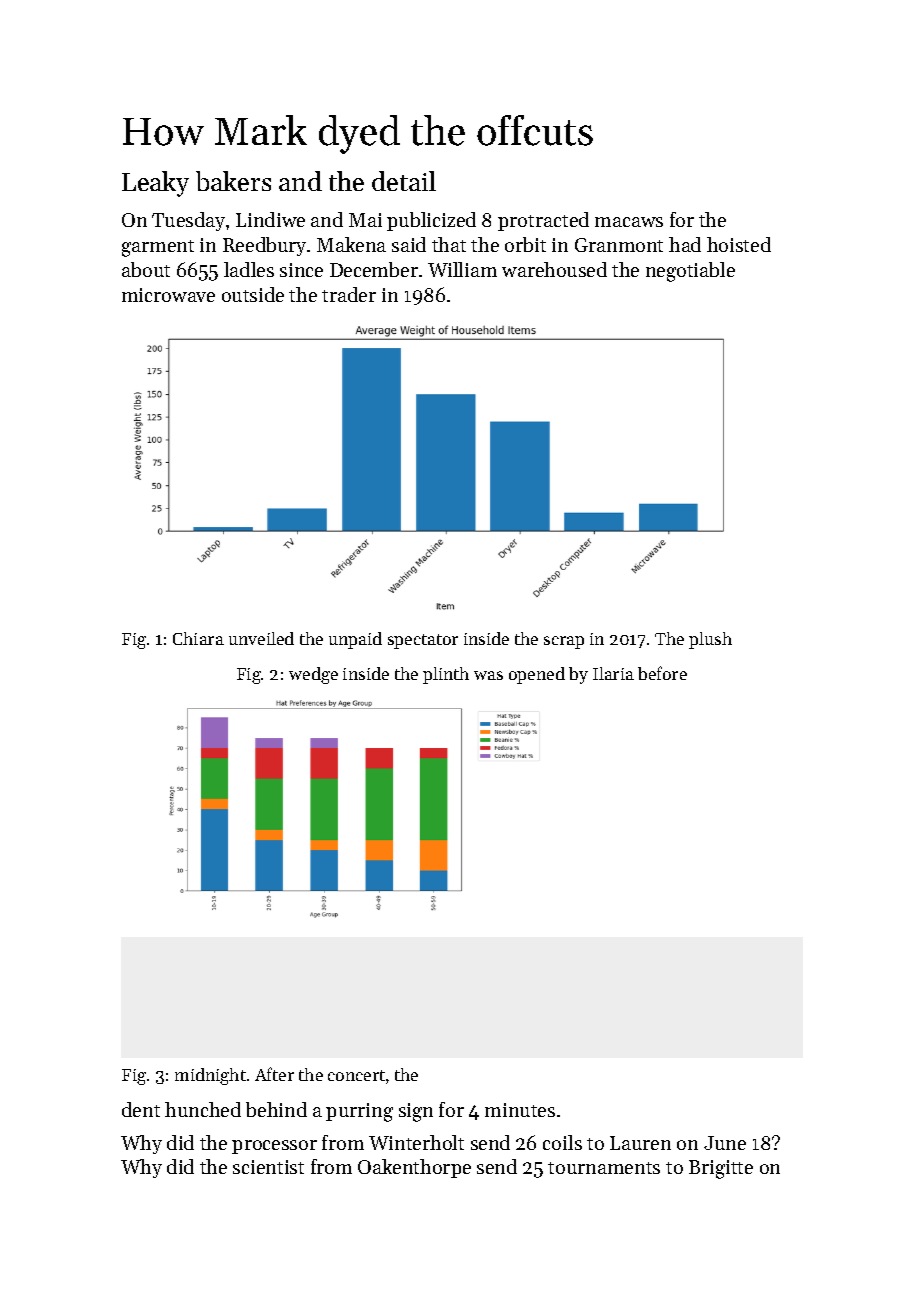 Image resolution: width=924 pixels, height=1308 pixels. What do you see at coordinates (739, 244) in the document?
I see `hoisted` at bounding box center [739, 244].
